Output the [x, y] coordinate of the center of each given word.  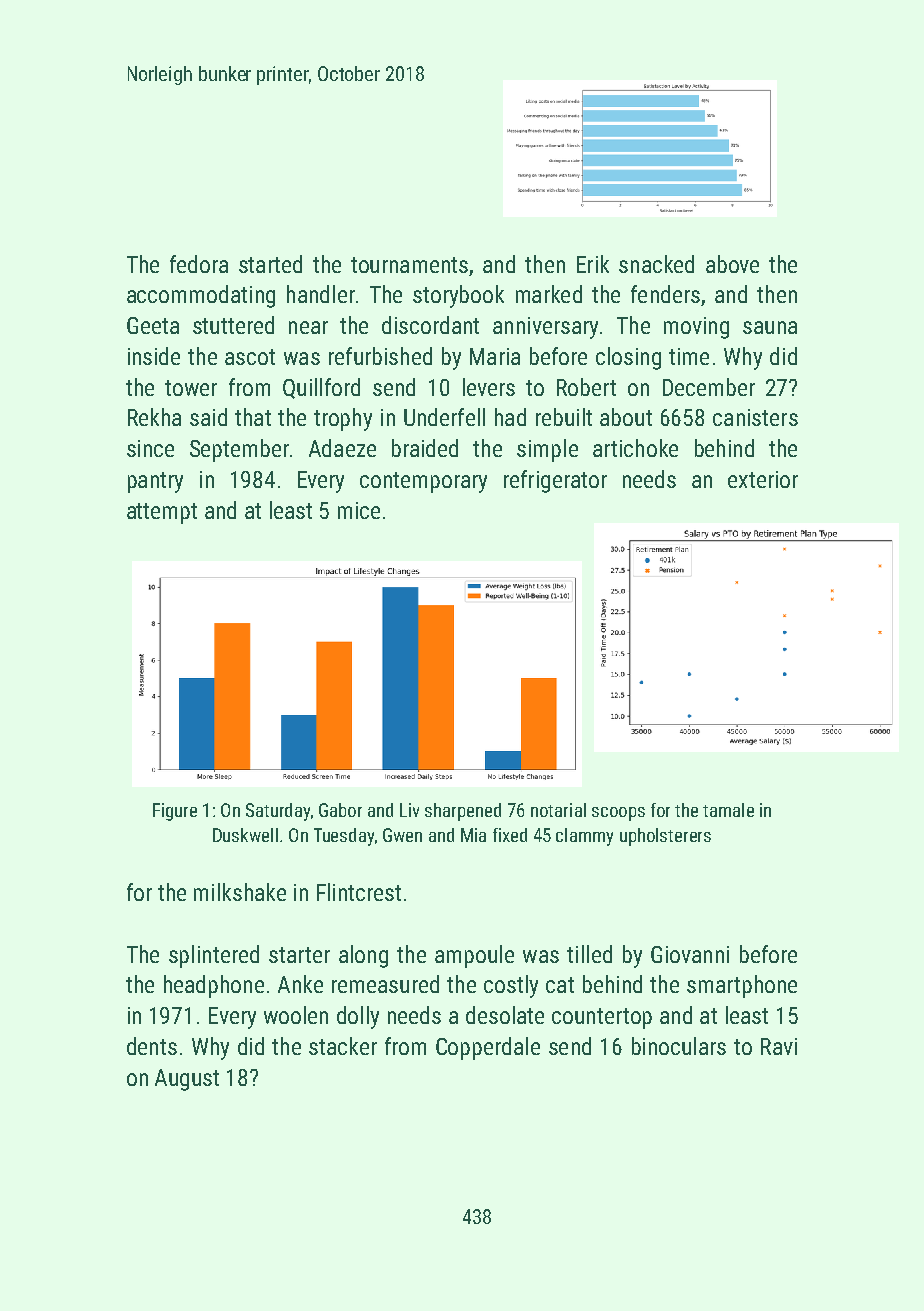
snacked [656, 264]
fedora [199, 264]
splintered [214, 956]
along [363, 956]
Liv [409, 810]
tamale [728, 810]
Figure [175, 812]
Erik [593, 264]
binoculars [679, 1046]
